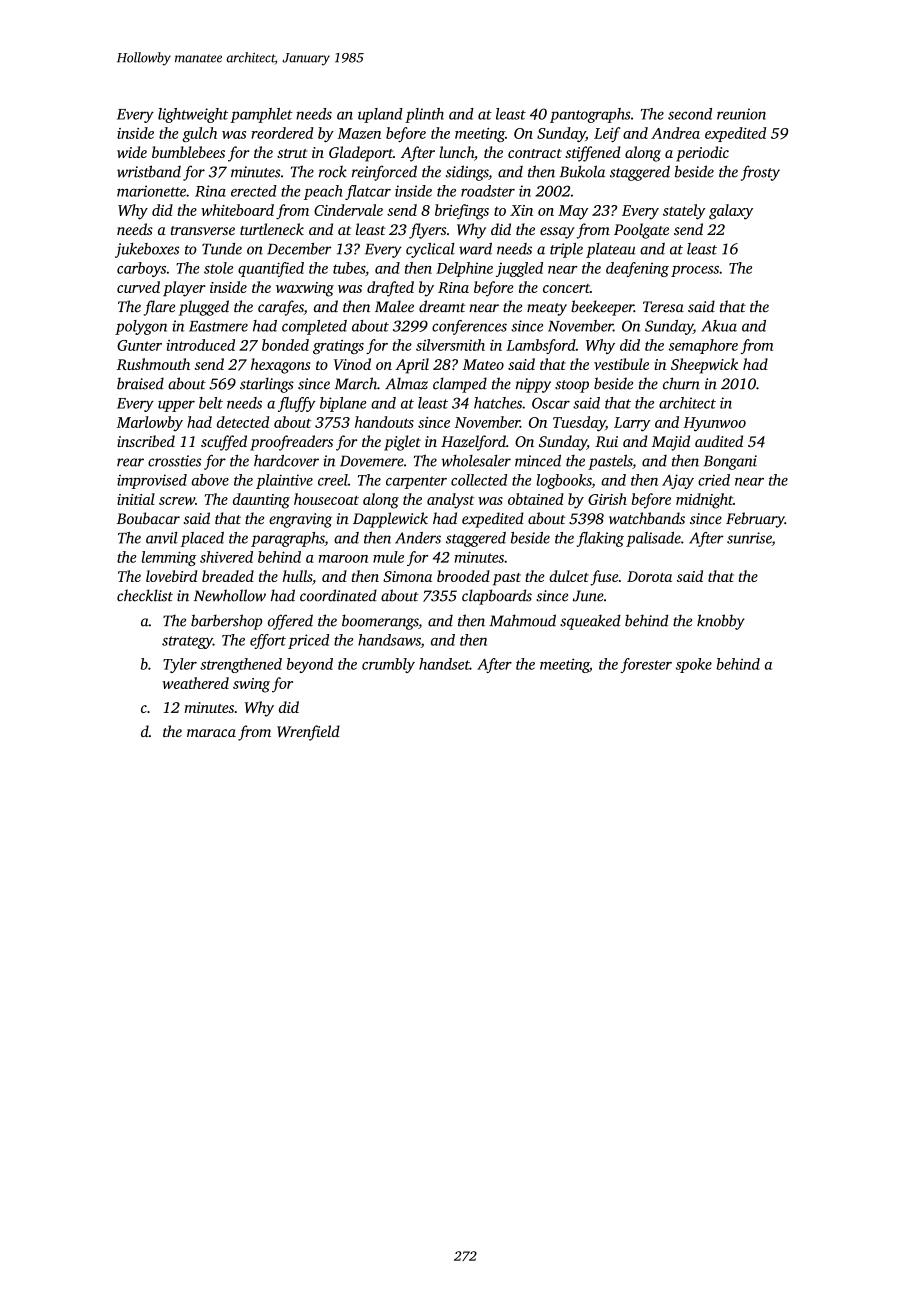  What do you see at coordinates (211, 733) in the document?
I see `maraca` at bounding box center [211, 733].
